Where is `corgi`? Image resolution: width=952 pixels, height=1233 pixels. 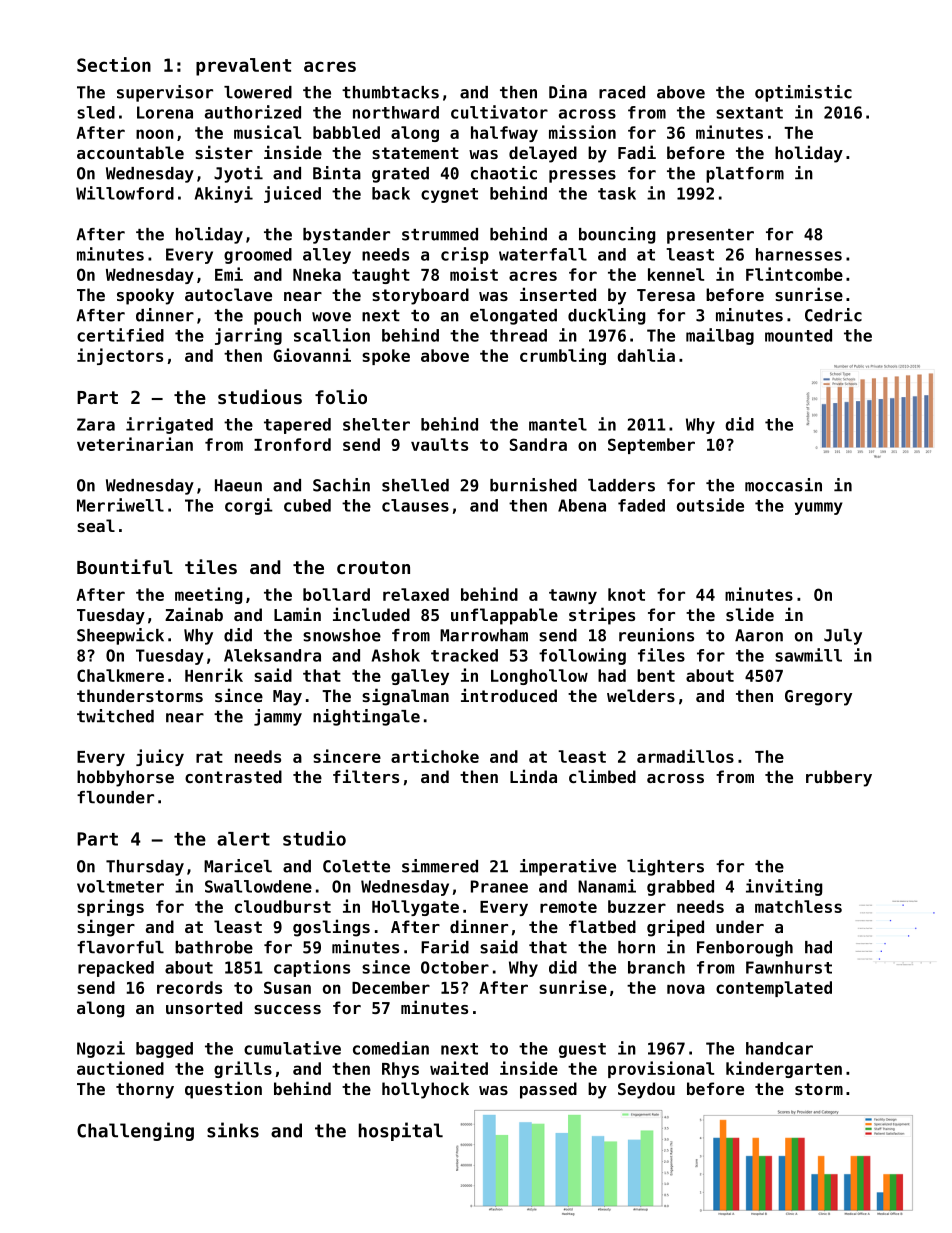
corgi is located at coordinates (249, 506).
